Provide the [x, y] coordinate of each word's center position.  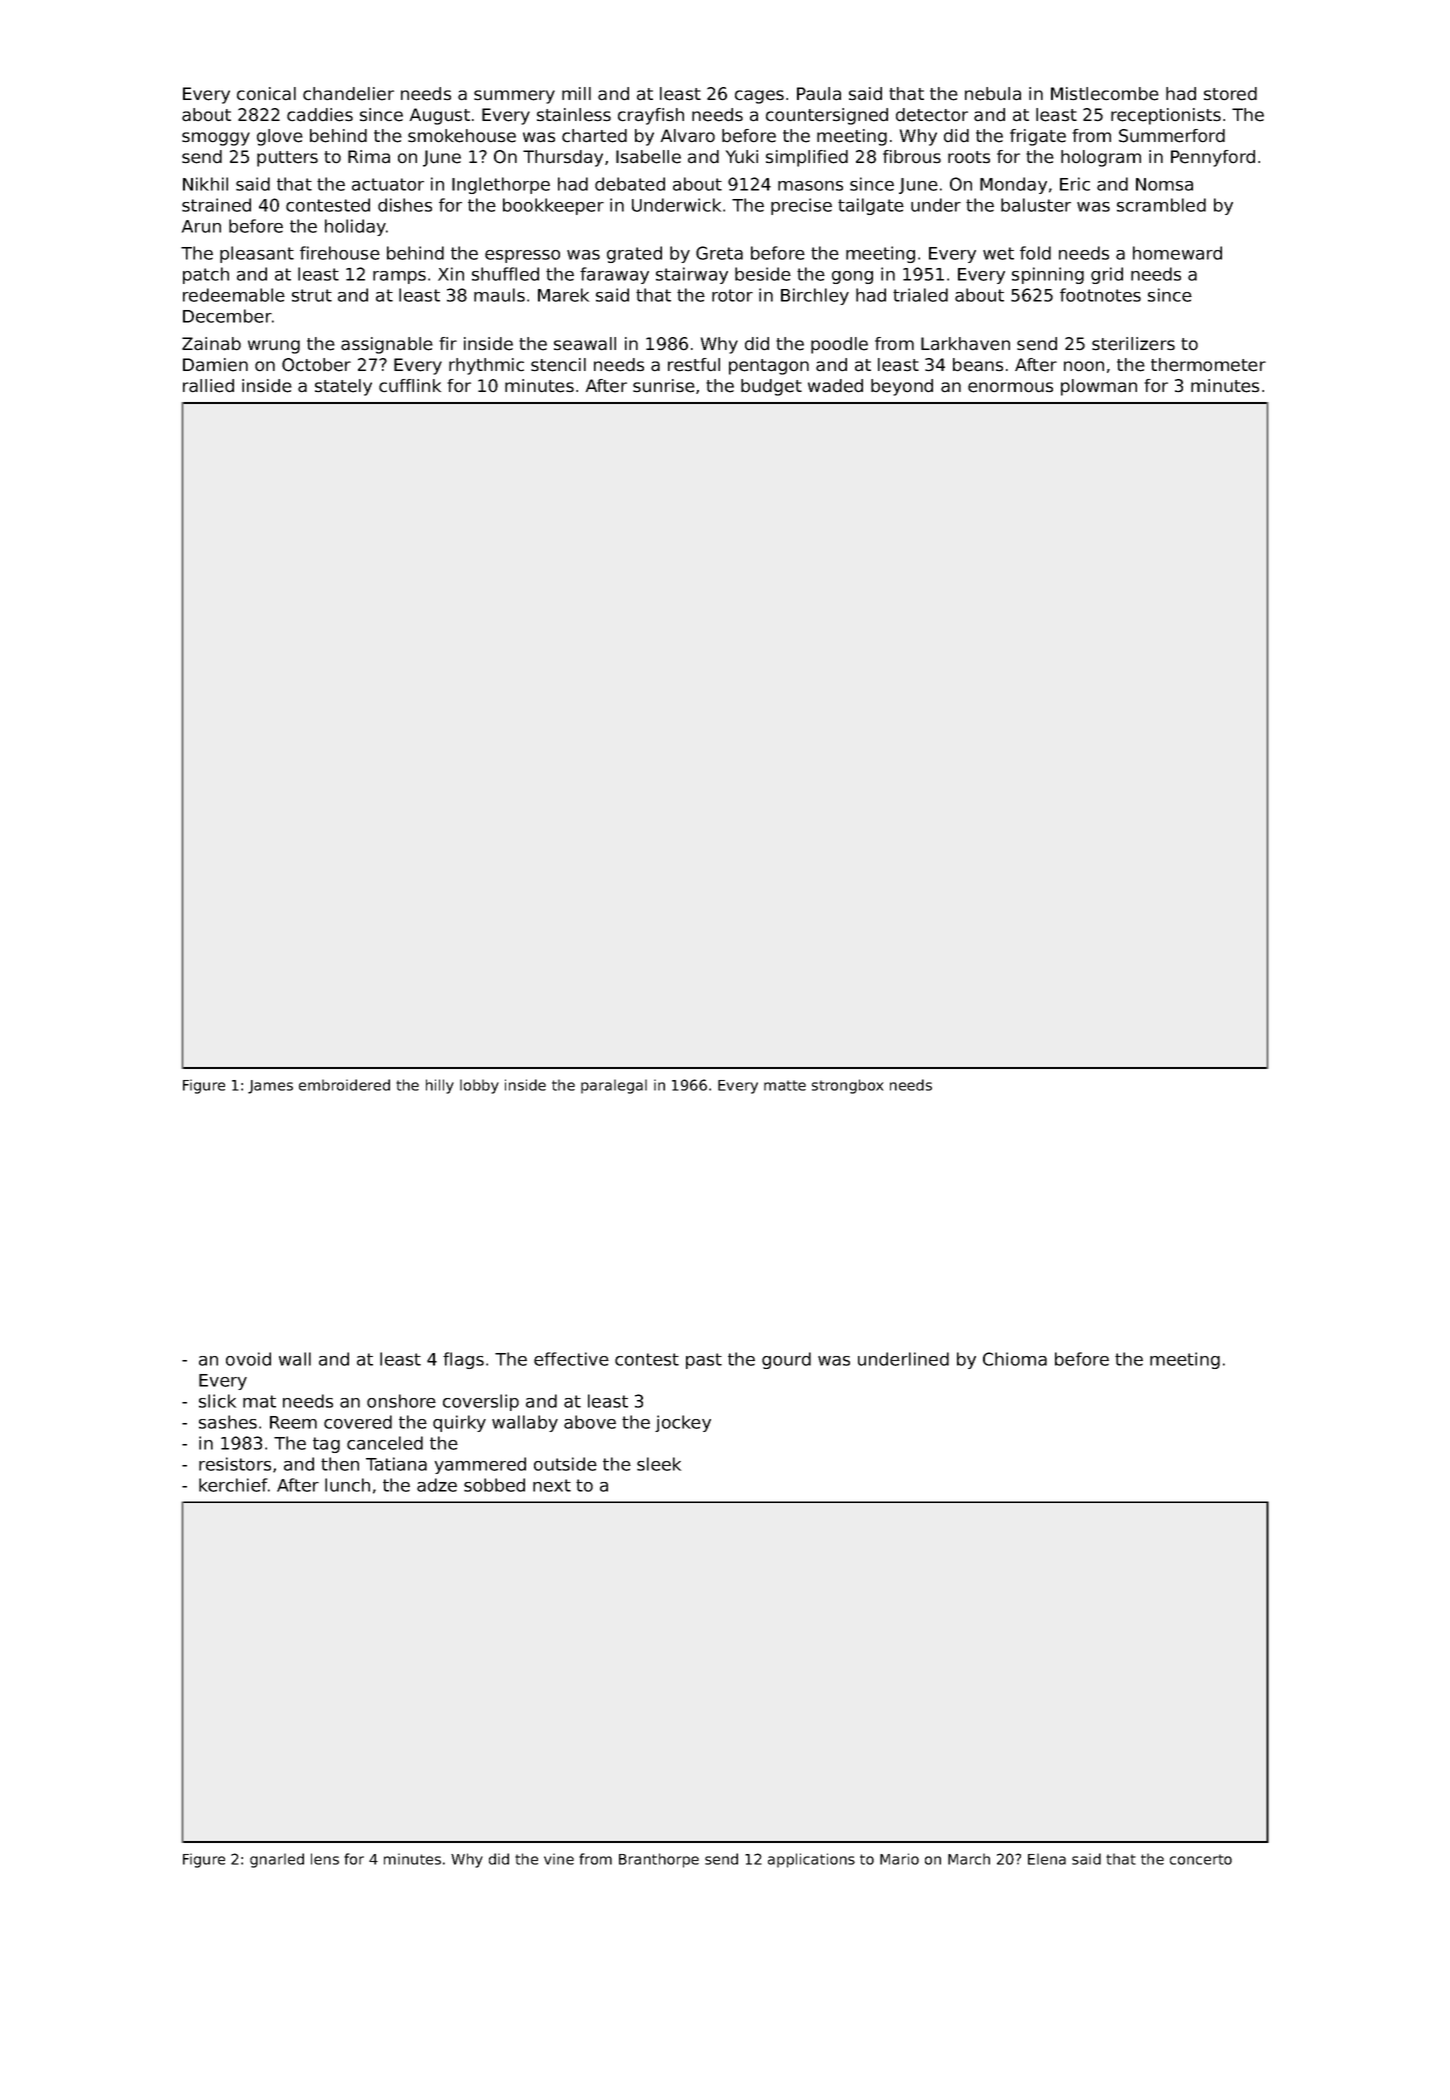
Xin [451, 274]
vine [559, 1859]
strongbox [847, 1086]
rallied [208, 386]
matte [785, 1085]
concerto [1201, 1859]
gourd [786, 1360]
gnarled [277, 1860]
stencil [558, 365]
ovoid [248, 1359]
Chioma [1015, 1359]
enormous [1010, 387]
